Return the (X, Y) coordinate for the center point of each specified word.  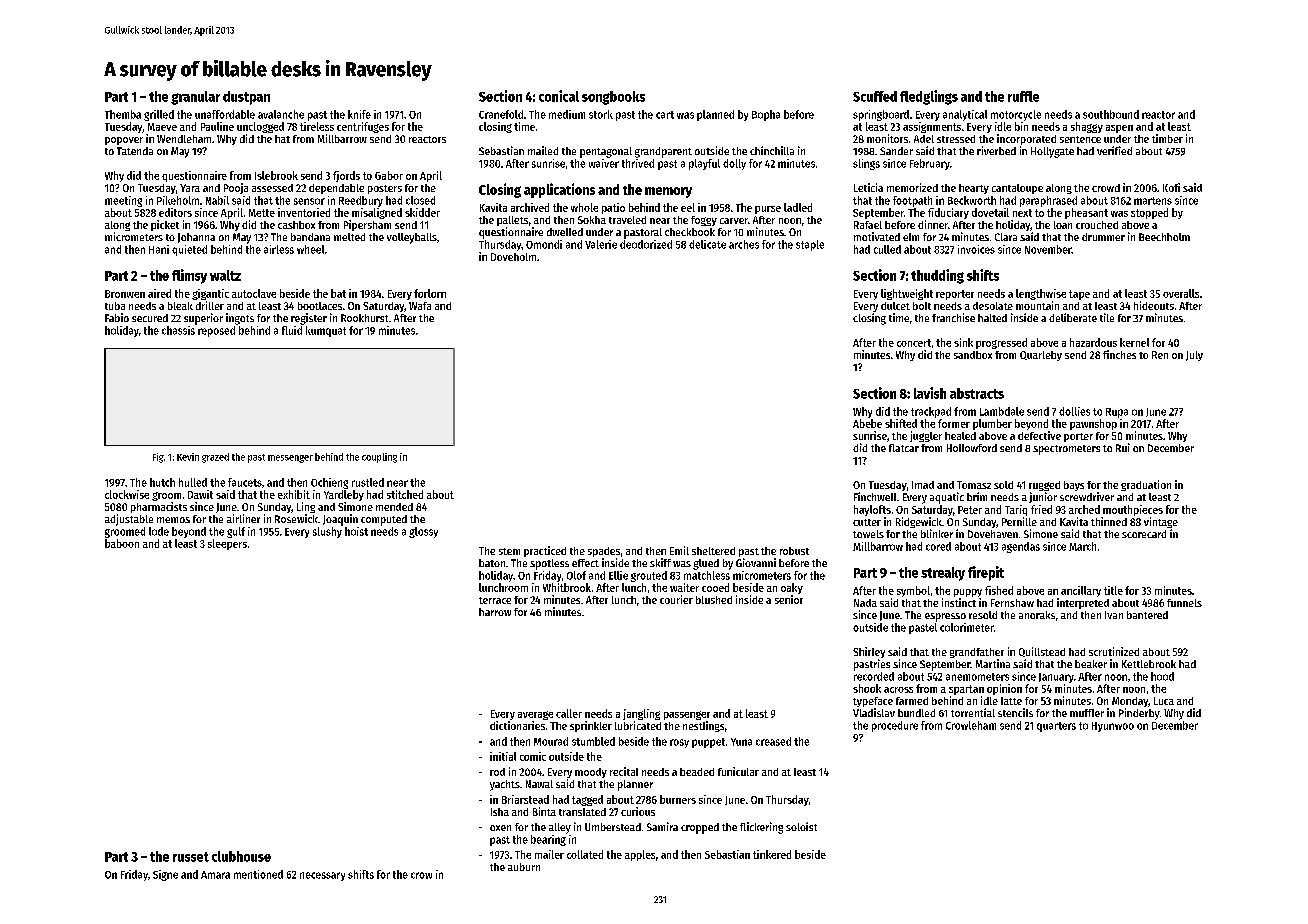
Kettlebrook (1149, 664)
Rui (1123, 447)
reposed (216, 331)
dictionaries (517, 725)
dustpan (246, 98)
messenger (290, 459)
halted (992, 318)
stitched (405, 494)
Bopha (766, 115)
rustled (368, 482)
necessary (322, 876)
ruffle (1023, 96)
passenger (687, 715)
